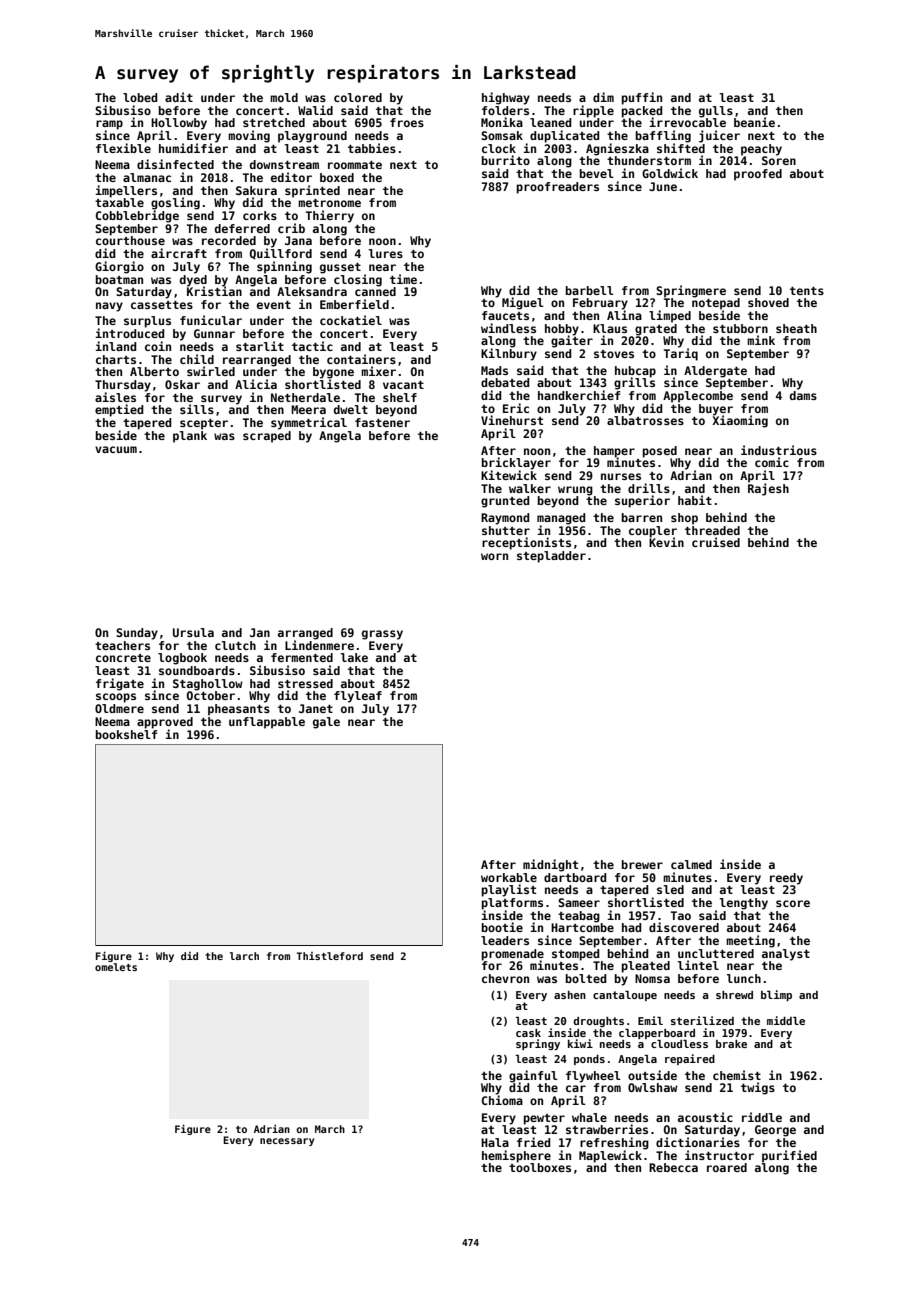 This image has height=1308, width=924. I want to click on colored, so click(358, 97).
